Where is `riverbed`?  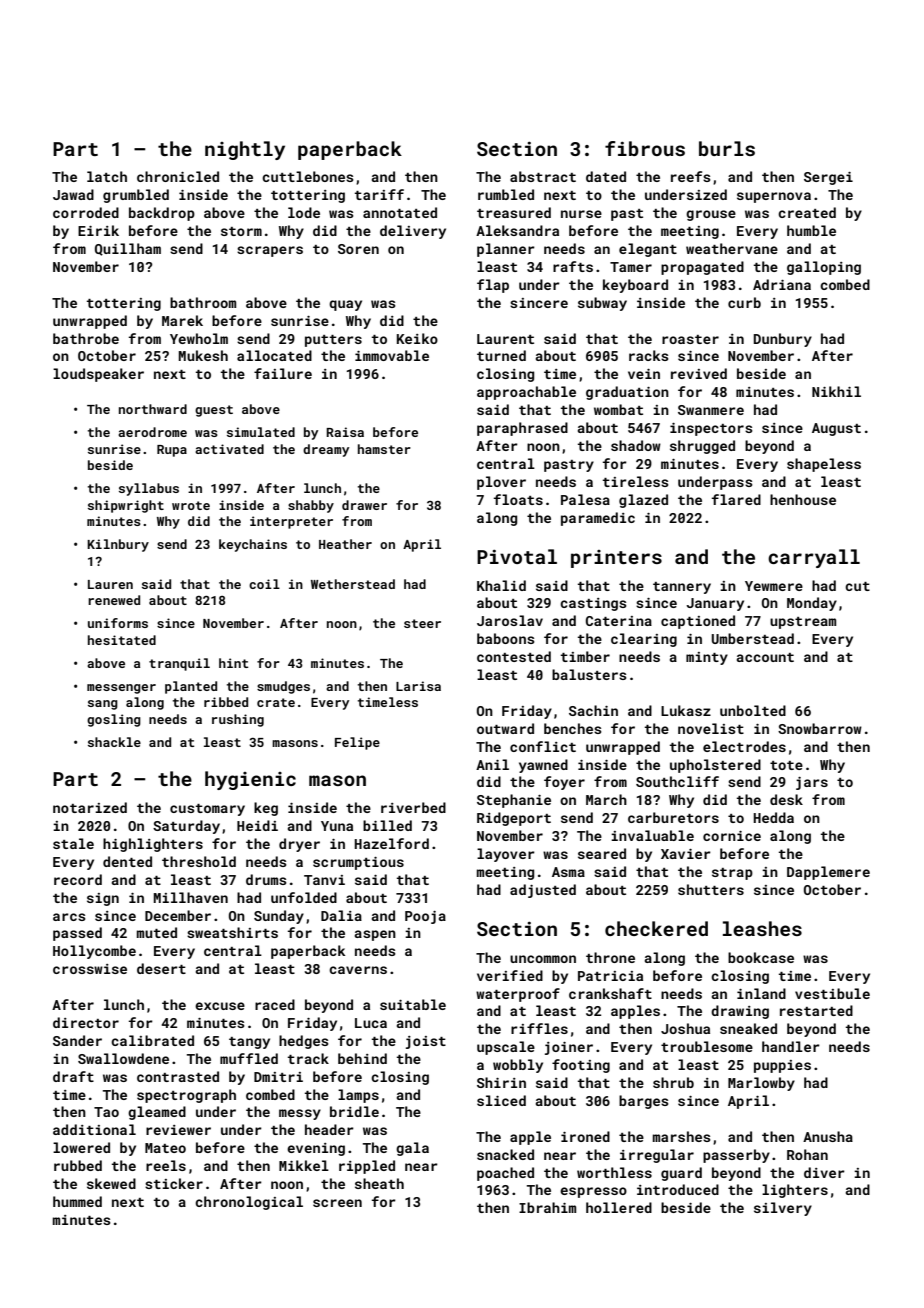
riverbed is located at coordinates (413, 807).
